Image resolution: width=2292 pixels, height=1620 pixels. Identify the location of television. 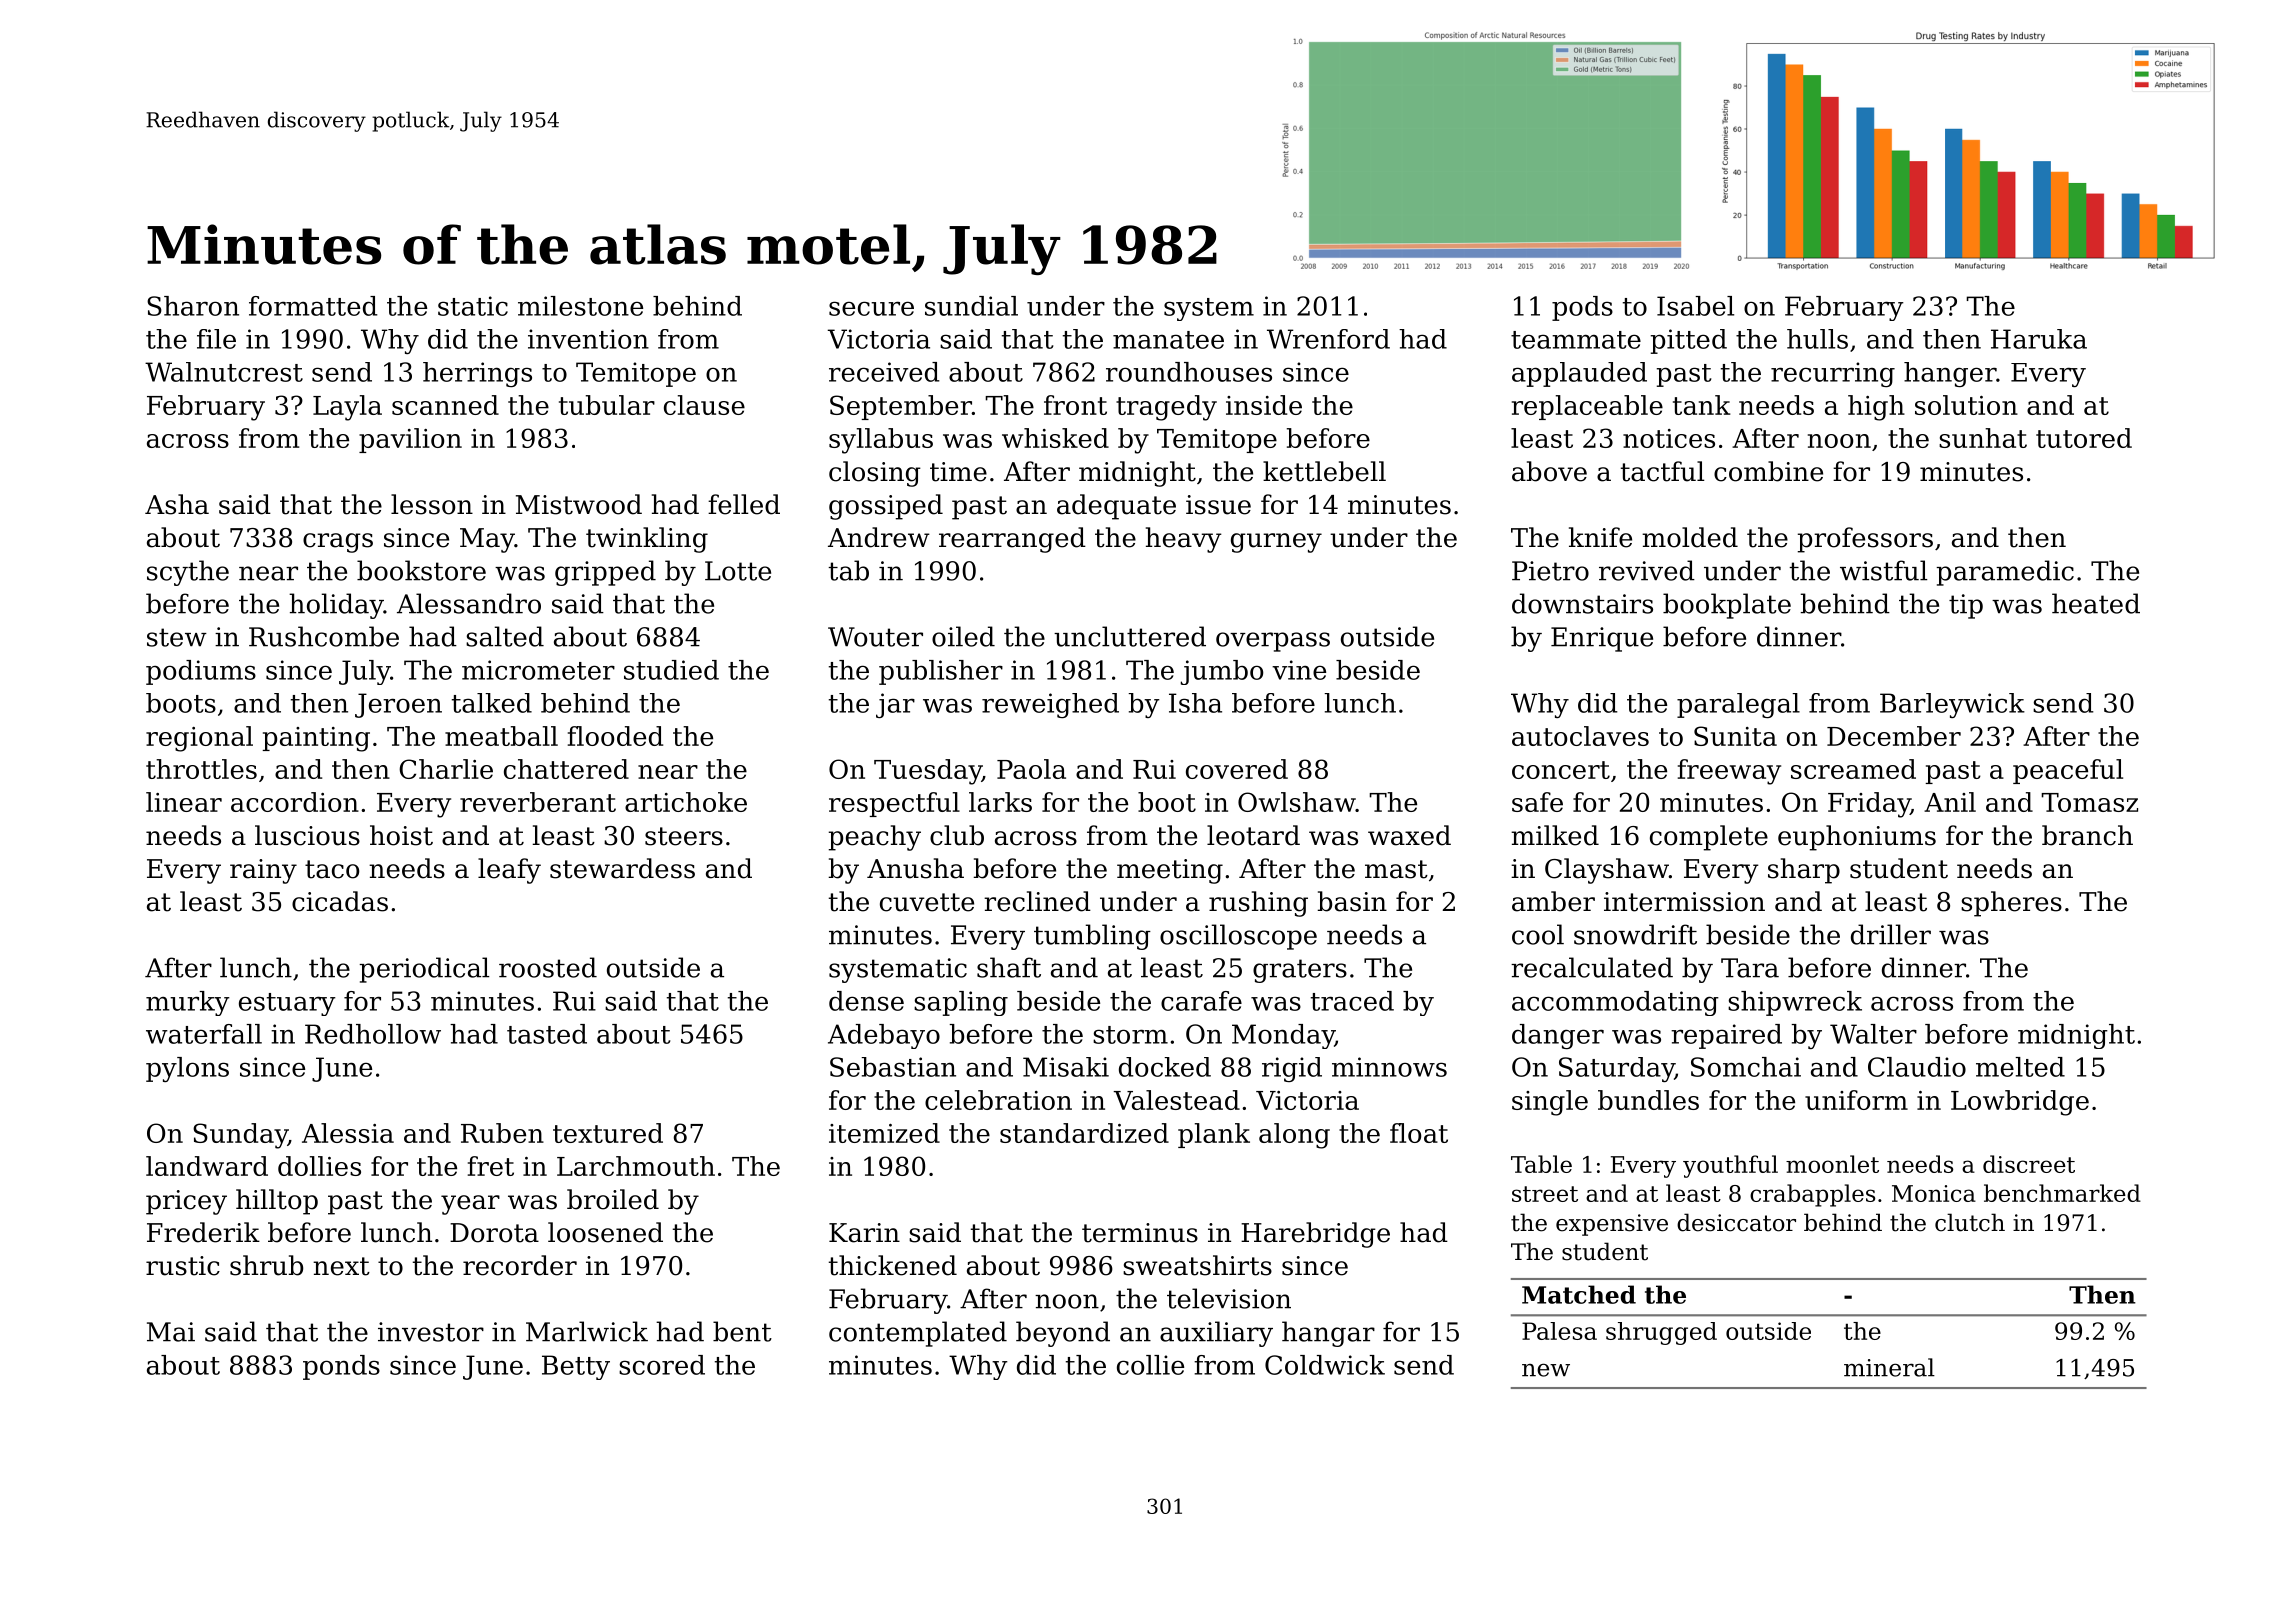
(1229, 1298).
